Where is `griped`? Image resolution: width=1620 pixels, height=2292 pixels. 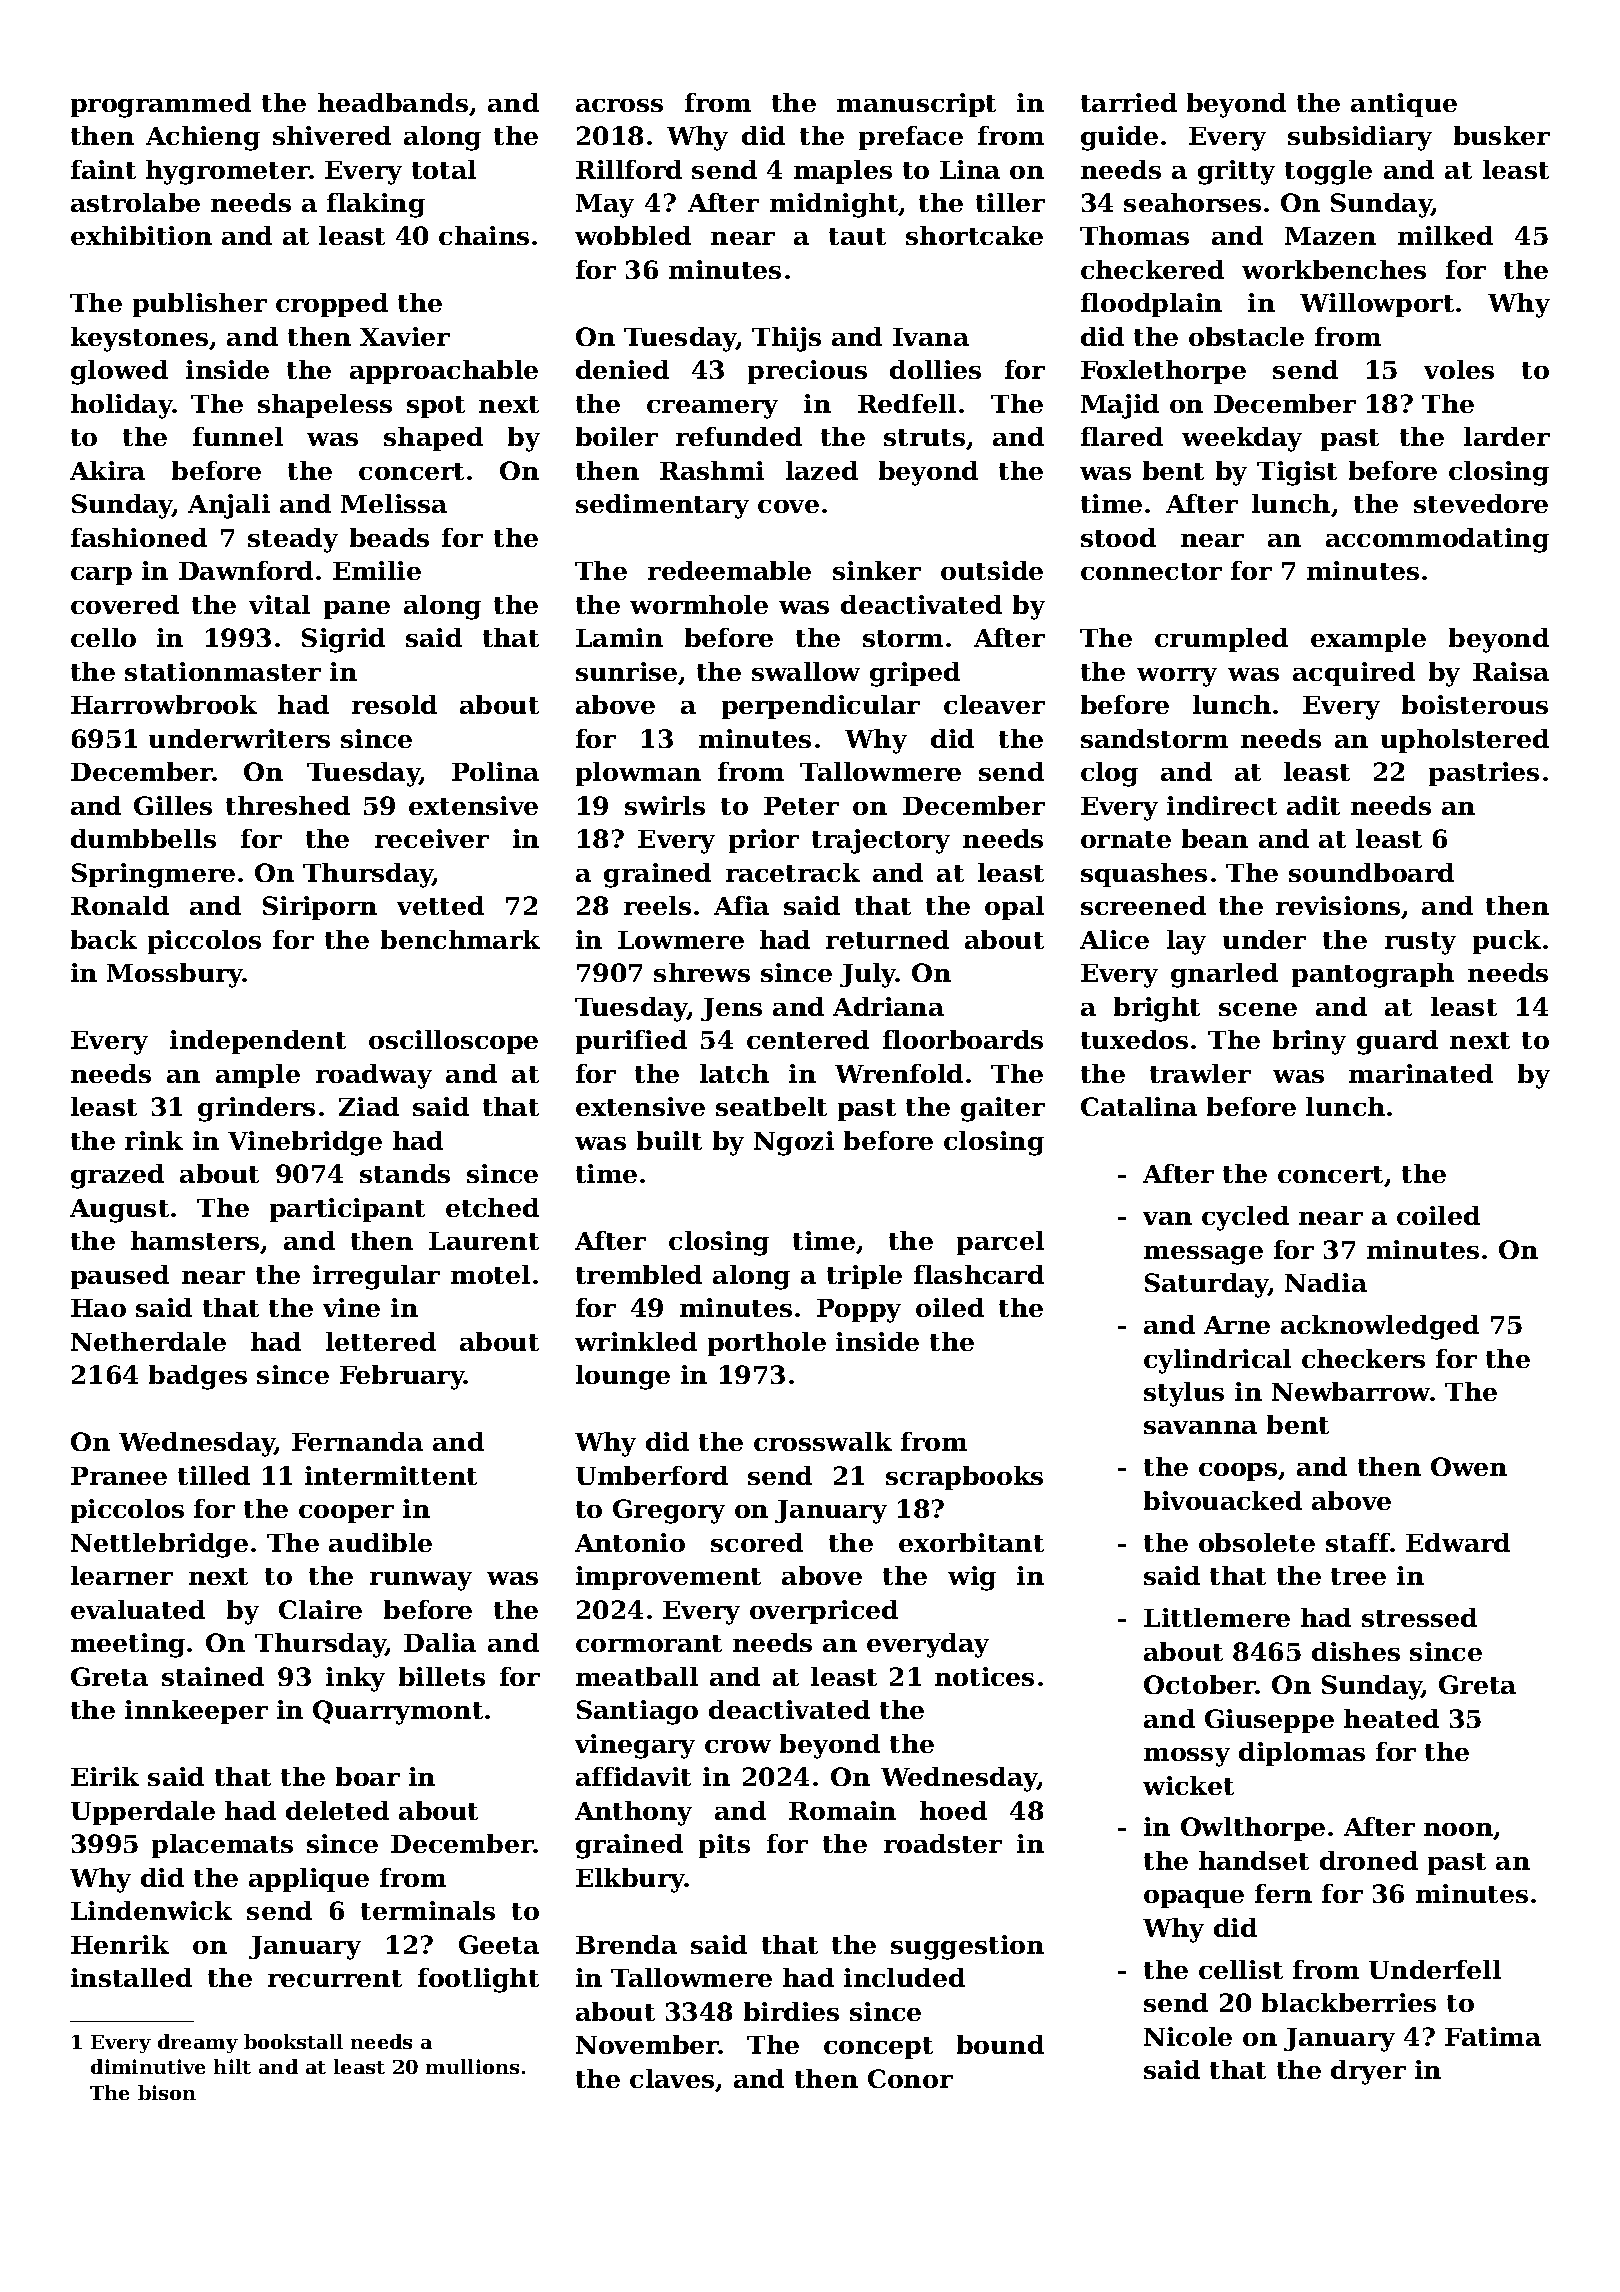
griped is located at coordinates (915, 674).
